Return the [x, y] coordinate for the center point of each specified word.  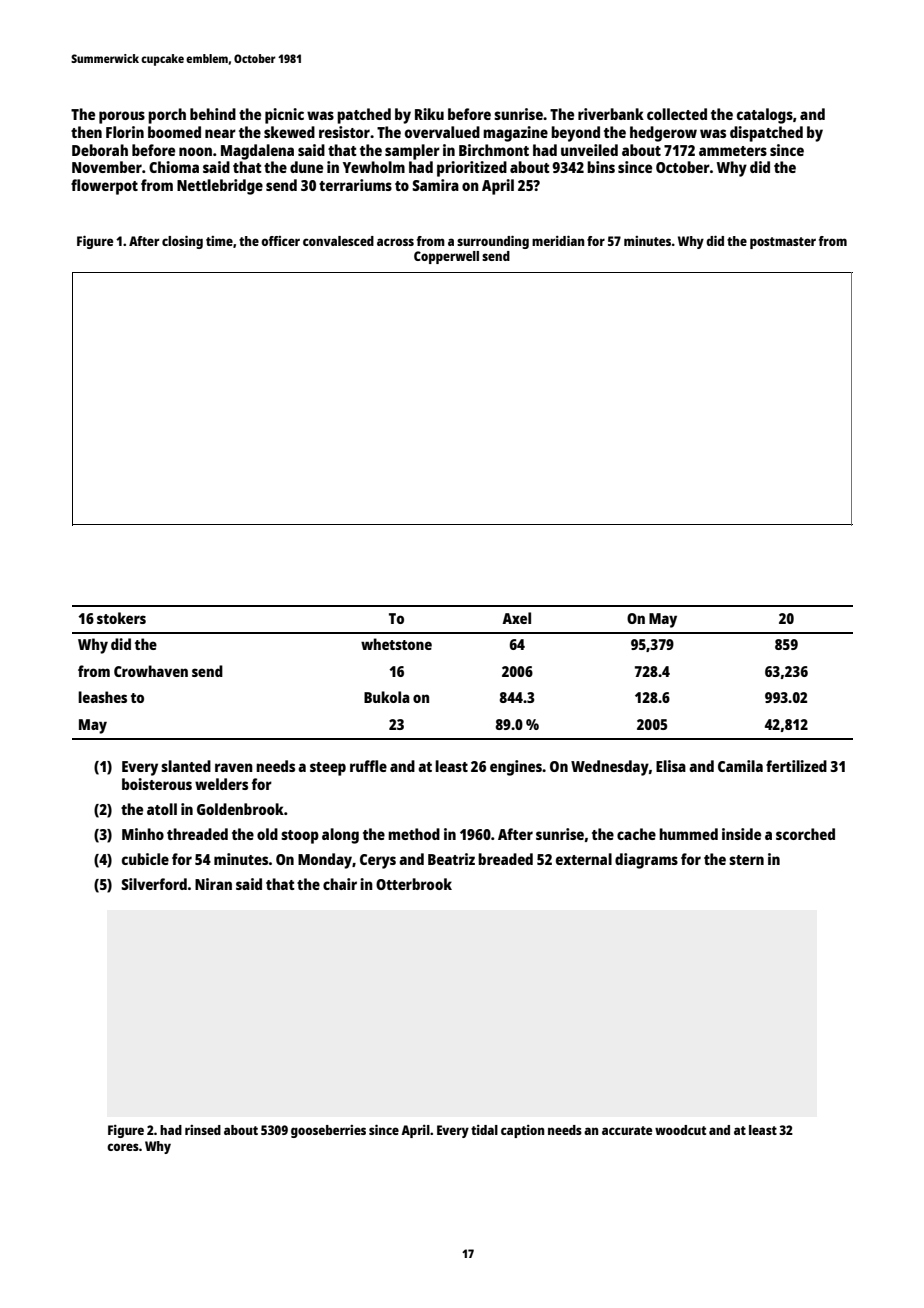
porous [122, 117]
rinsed [203, 1130]
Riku [429, 114]
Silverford [154, 884]
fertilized [796, 766]
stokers [121, 618]
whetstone [396, 644]
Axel [516, 618]
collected [677, 114]
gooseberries [328, 1131]
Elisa [671, 766]
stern [746, 860]
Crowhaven [151, 671]
